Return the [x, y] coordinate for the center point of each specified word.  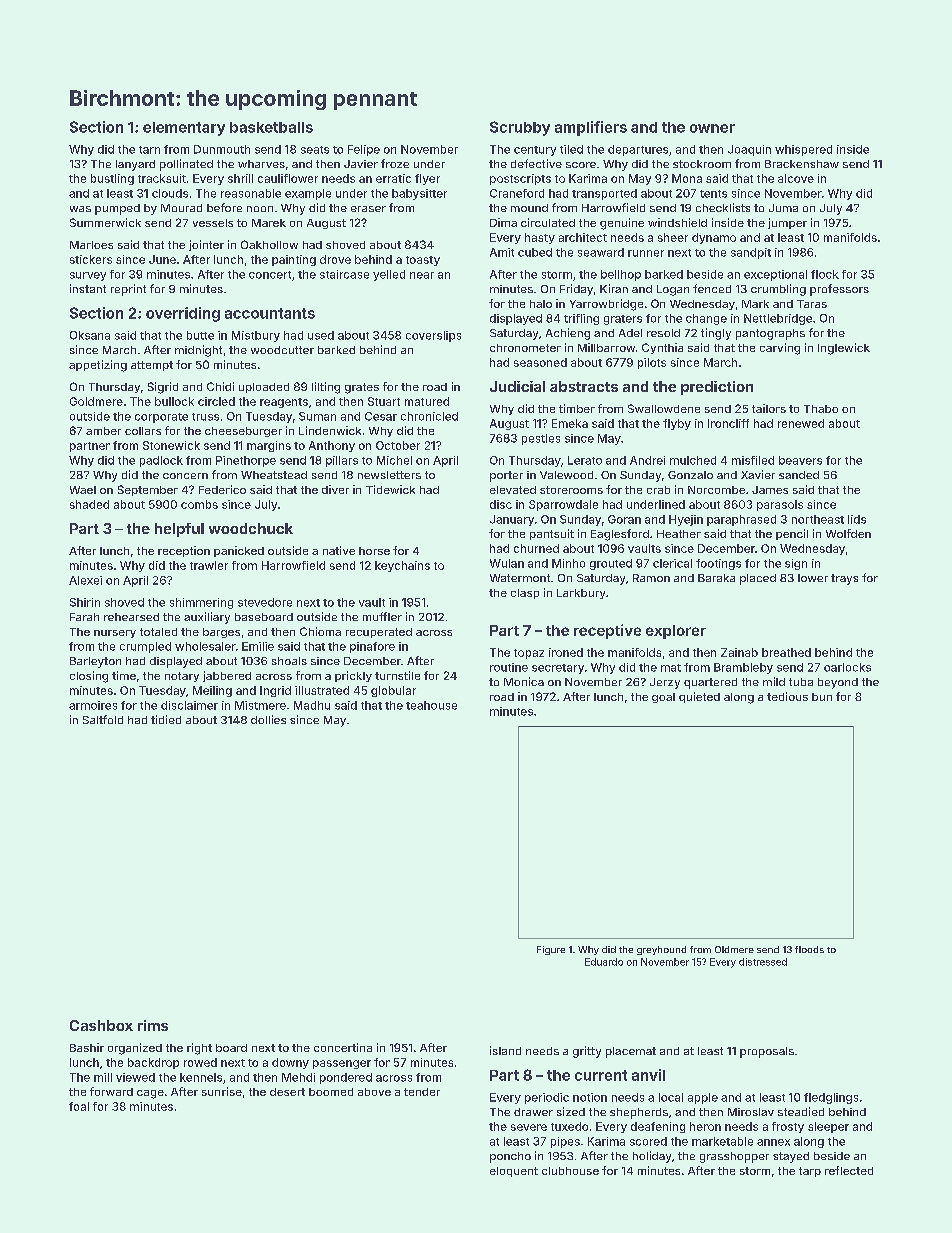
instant [88, 288]
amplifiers [591, 128]
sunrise [222, 1091]
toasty [423, 261]
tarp [810, 1172]
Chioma [320, 631]
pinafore [372, 647]
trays [844, 579]
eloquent [514, 1172]
